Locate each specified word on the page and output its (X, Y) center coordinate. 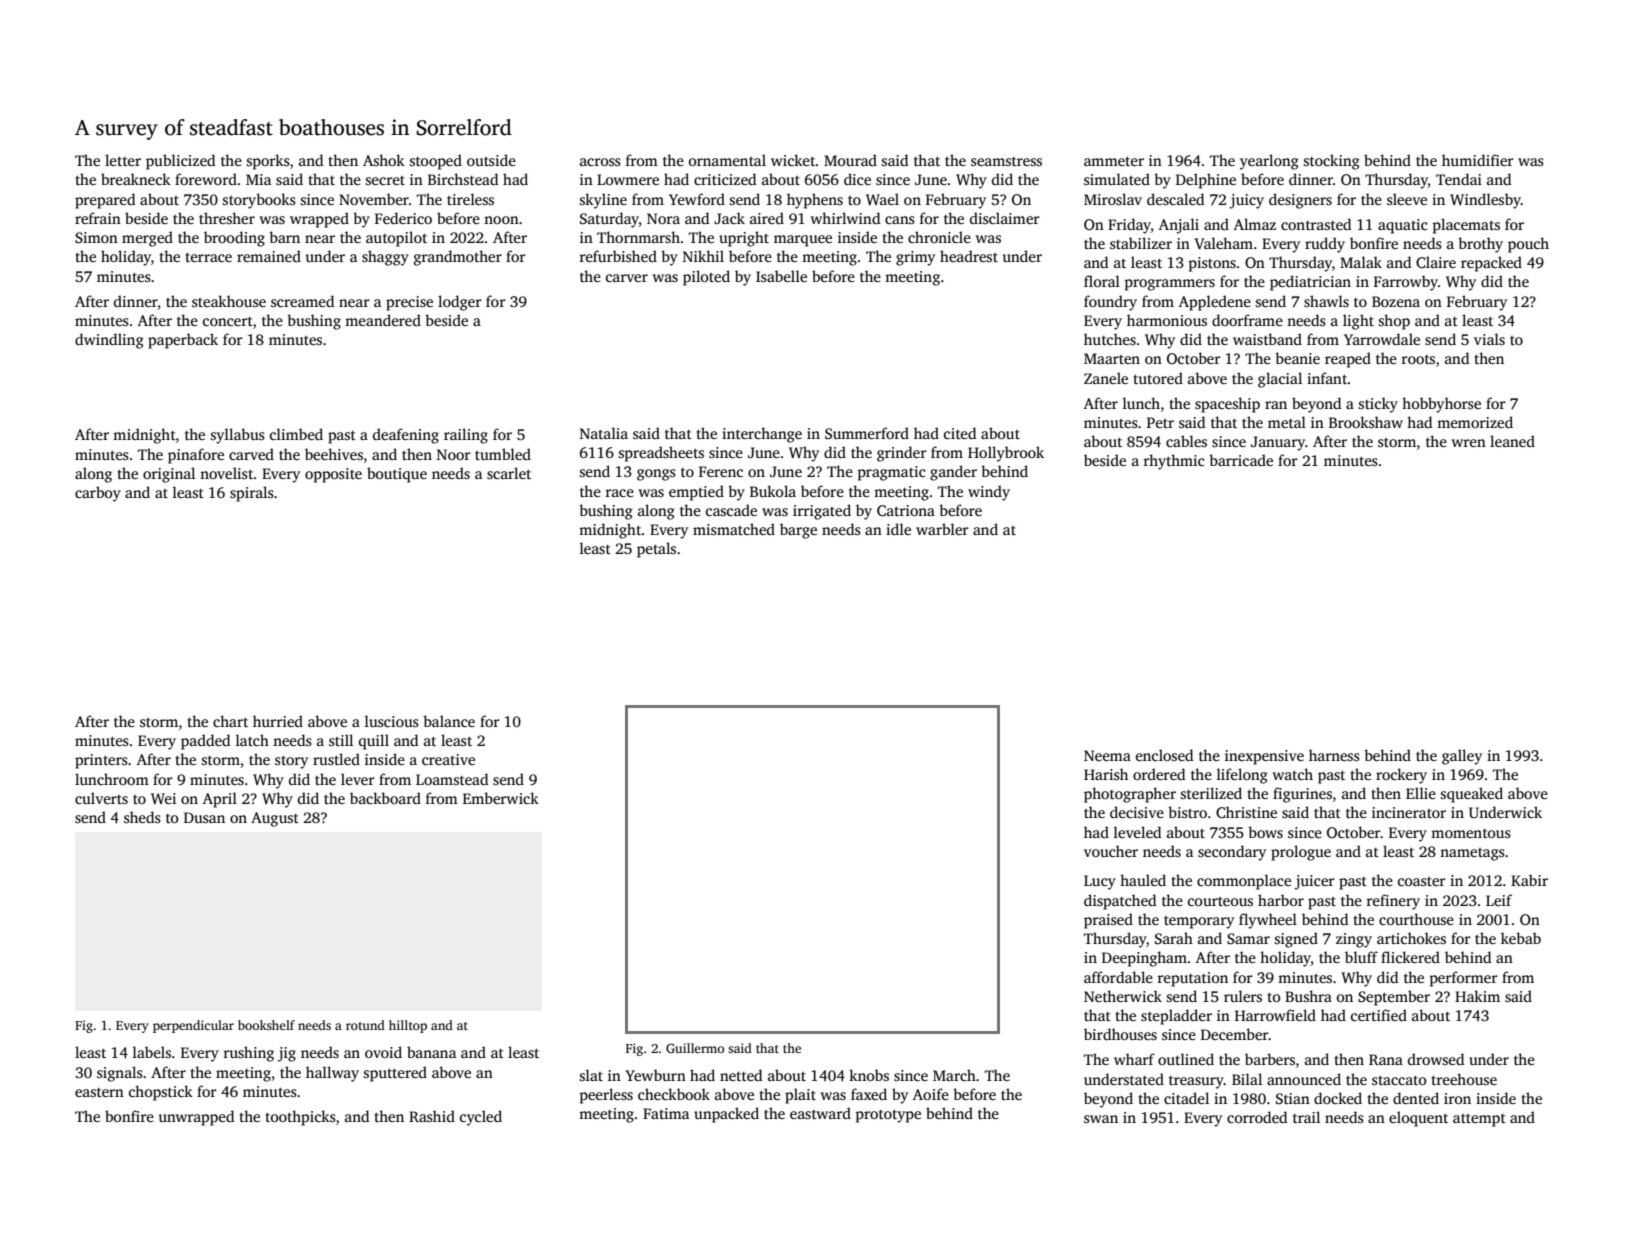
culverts (101, 798)
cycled (481, 1118)
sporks (268, 162)
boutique (397, 475)
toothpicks (300, 1118)
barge (798, 531)
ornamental (727, 160)
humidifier (1478, 160)
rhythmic (1174, 462)
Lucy (1100, 882)
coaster (1422, 881)
